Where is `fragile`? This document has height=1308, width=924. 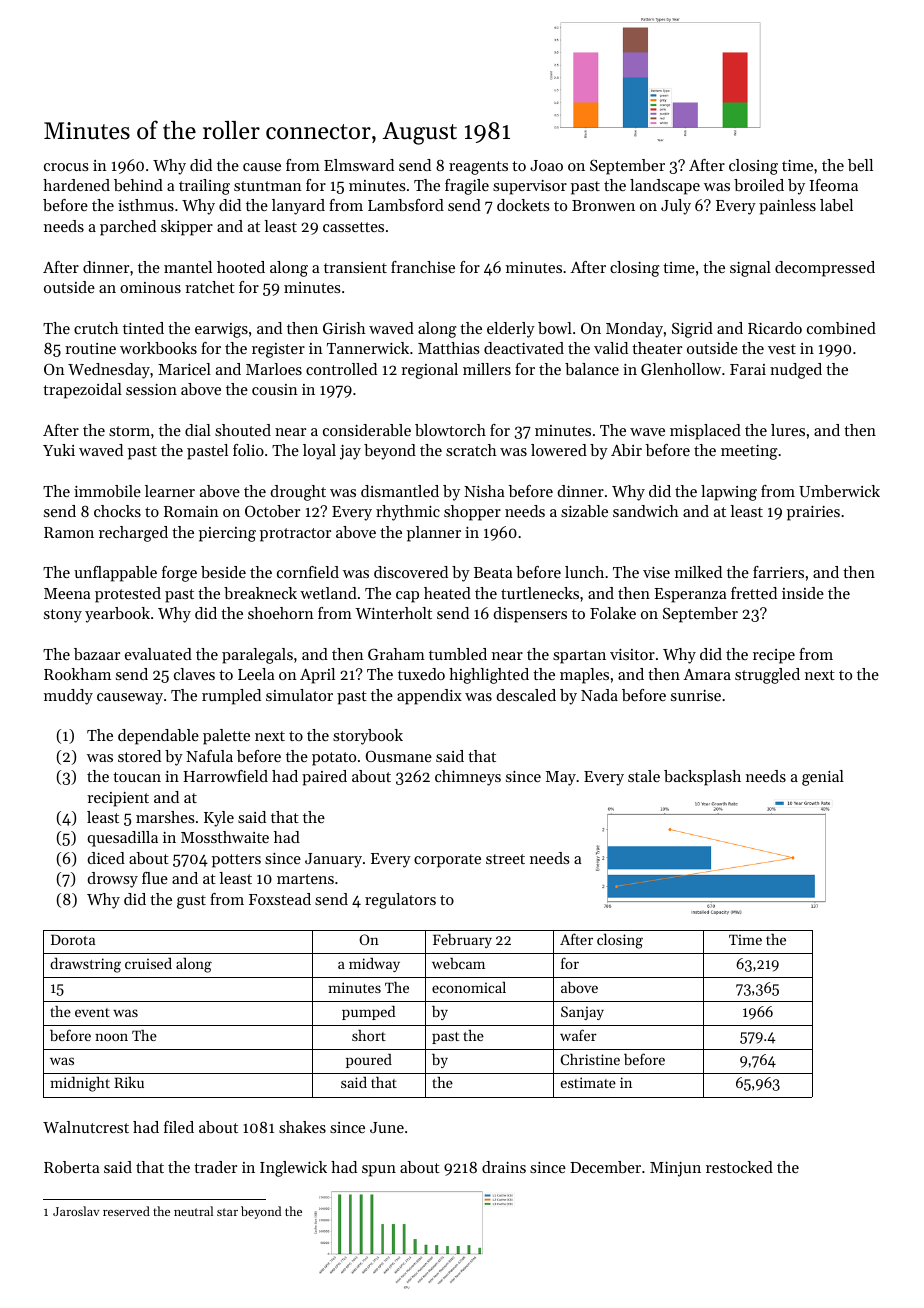 fragile is located at coordinates (467, 187).
